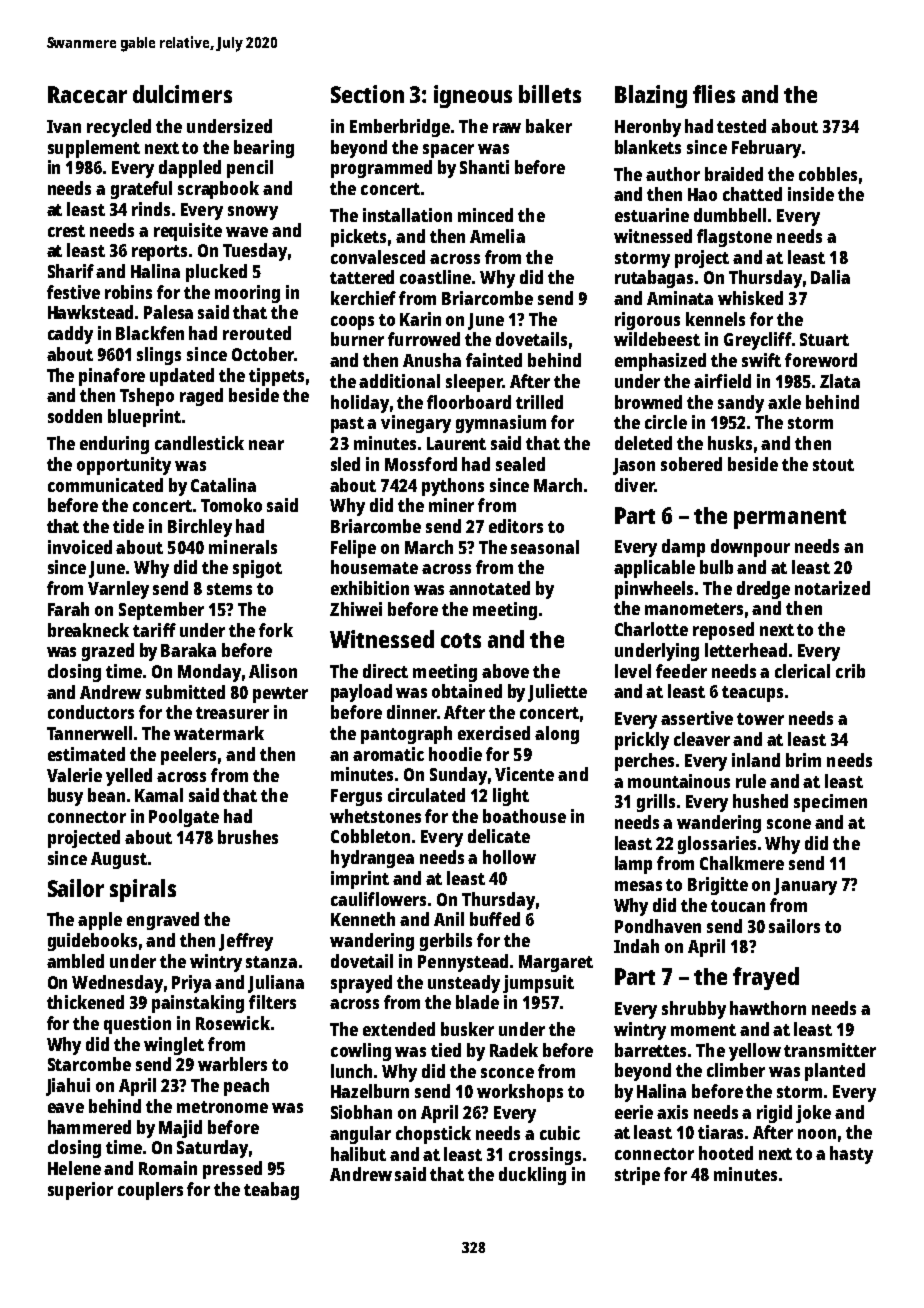  I want to click on tippets, so click(276, 377).
